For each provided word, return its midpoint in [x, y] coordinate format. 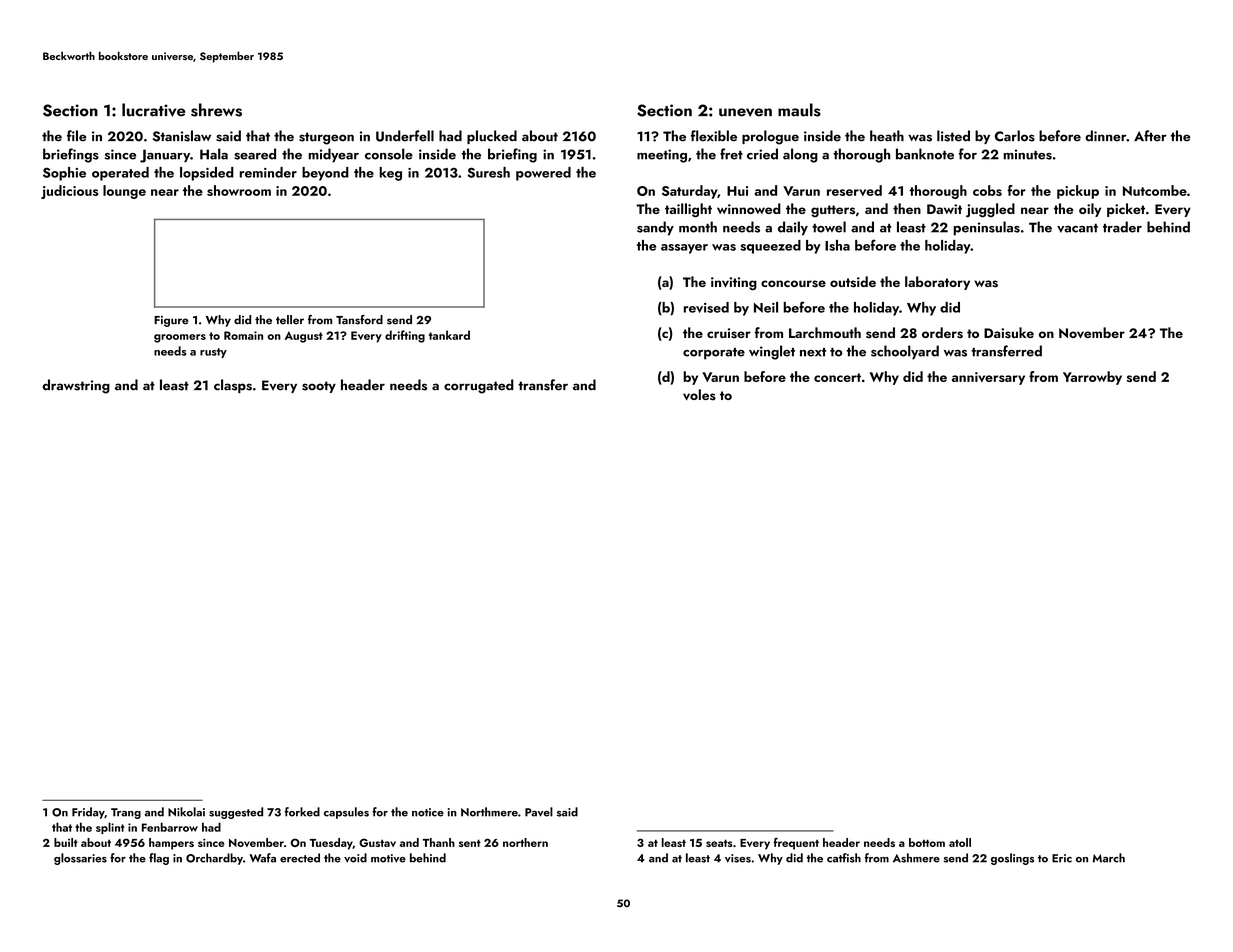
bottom [927, 842]
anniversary [988, 378]
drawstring [76, 386]
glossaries [80, 859]
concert [837, 377]
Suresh [488, 172]
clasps [233, 386]
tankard [449, 335]
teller [290, 320]
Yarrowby [1092, 378]
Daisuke [1009, 333]
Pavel [539, 812]
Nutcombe [1155, 190]
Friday [88, 813]
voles [699, 395]
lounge [124, 192]
